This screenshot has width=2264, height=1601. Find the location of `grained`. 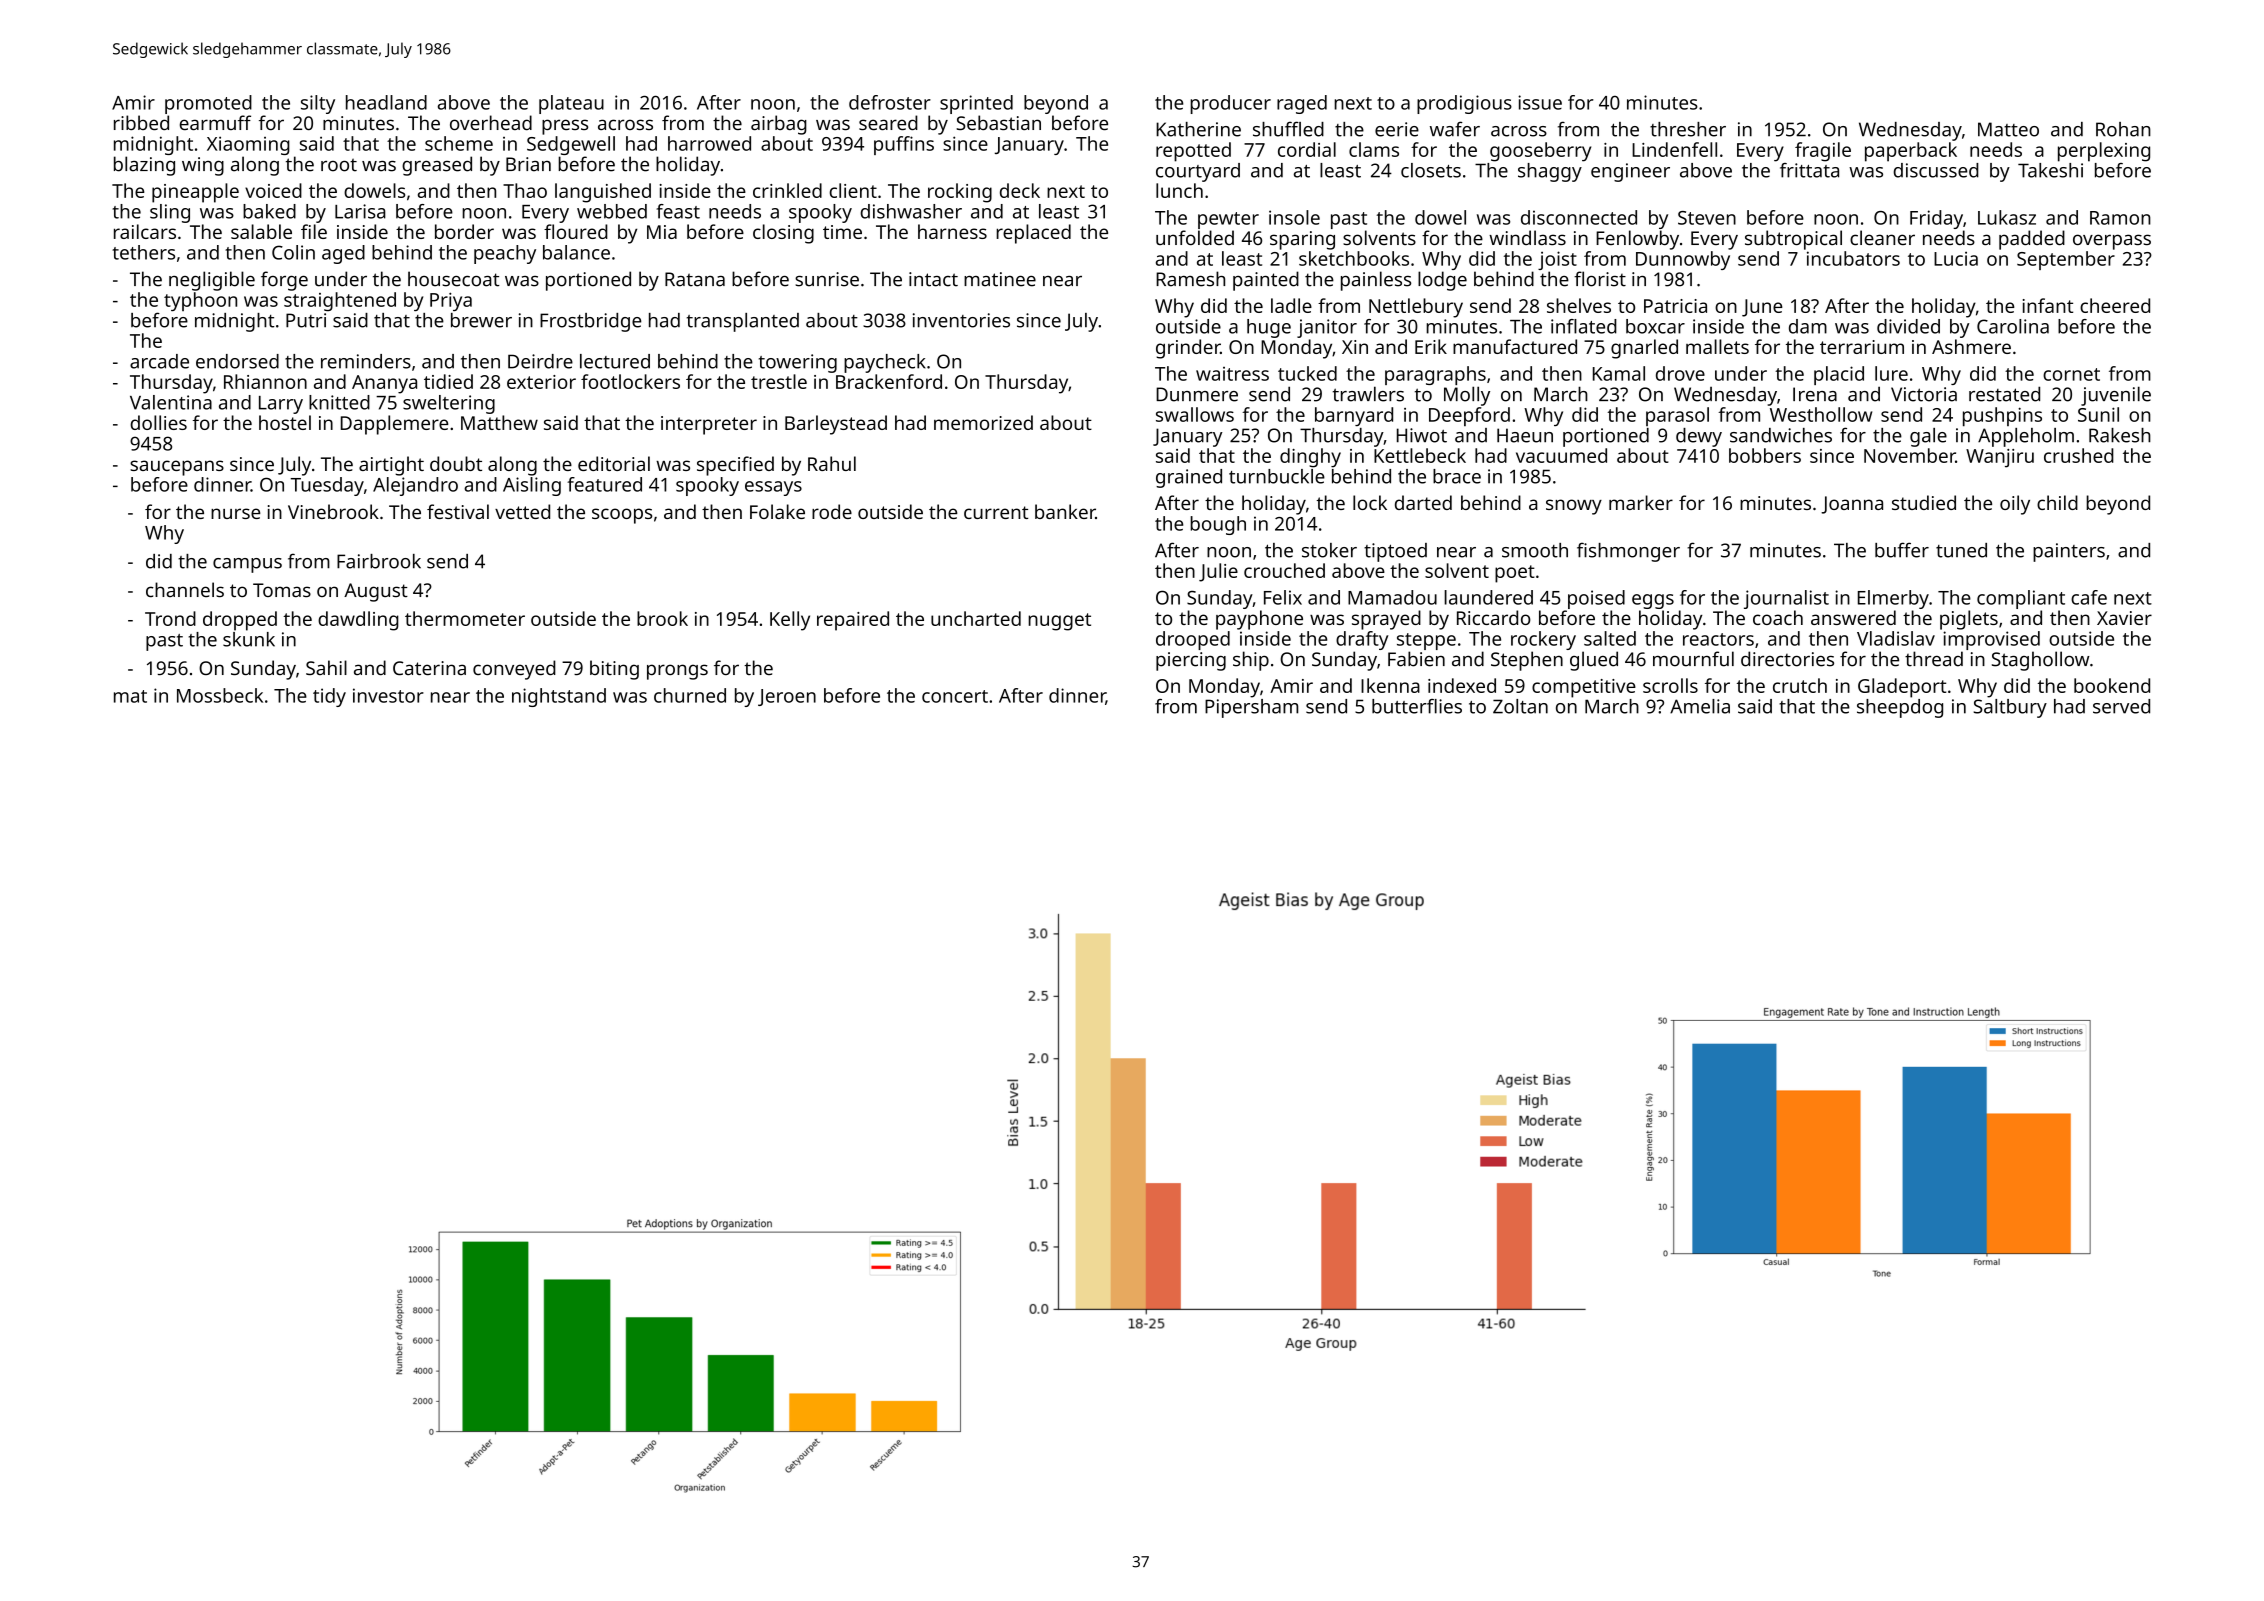

grained is located at coordinates (1189, 478).
